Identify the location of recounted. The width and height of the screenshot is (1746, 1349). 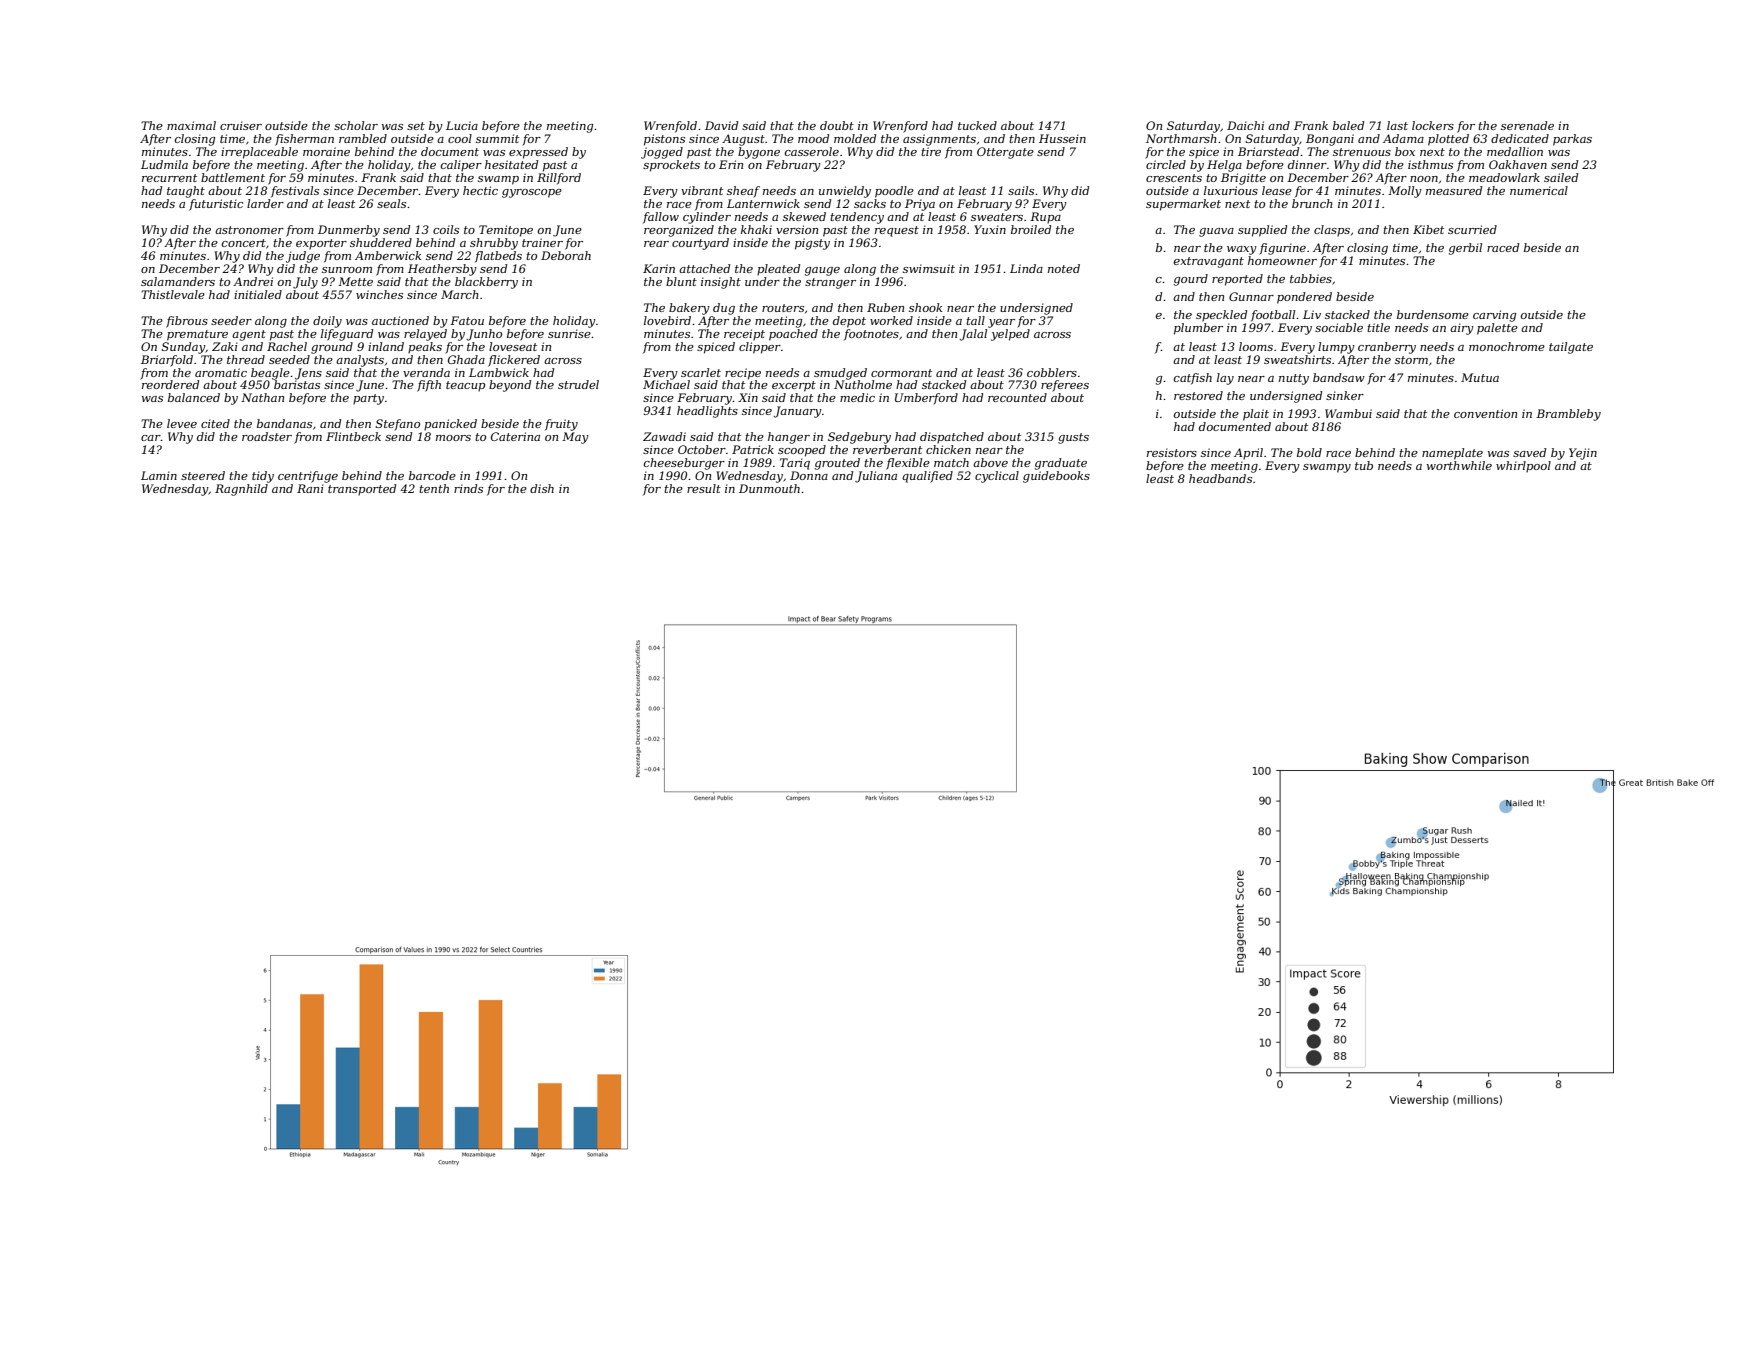
(1017, 397).
